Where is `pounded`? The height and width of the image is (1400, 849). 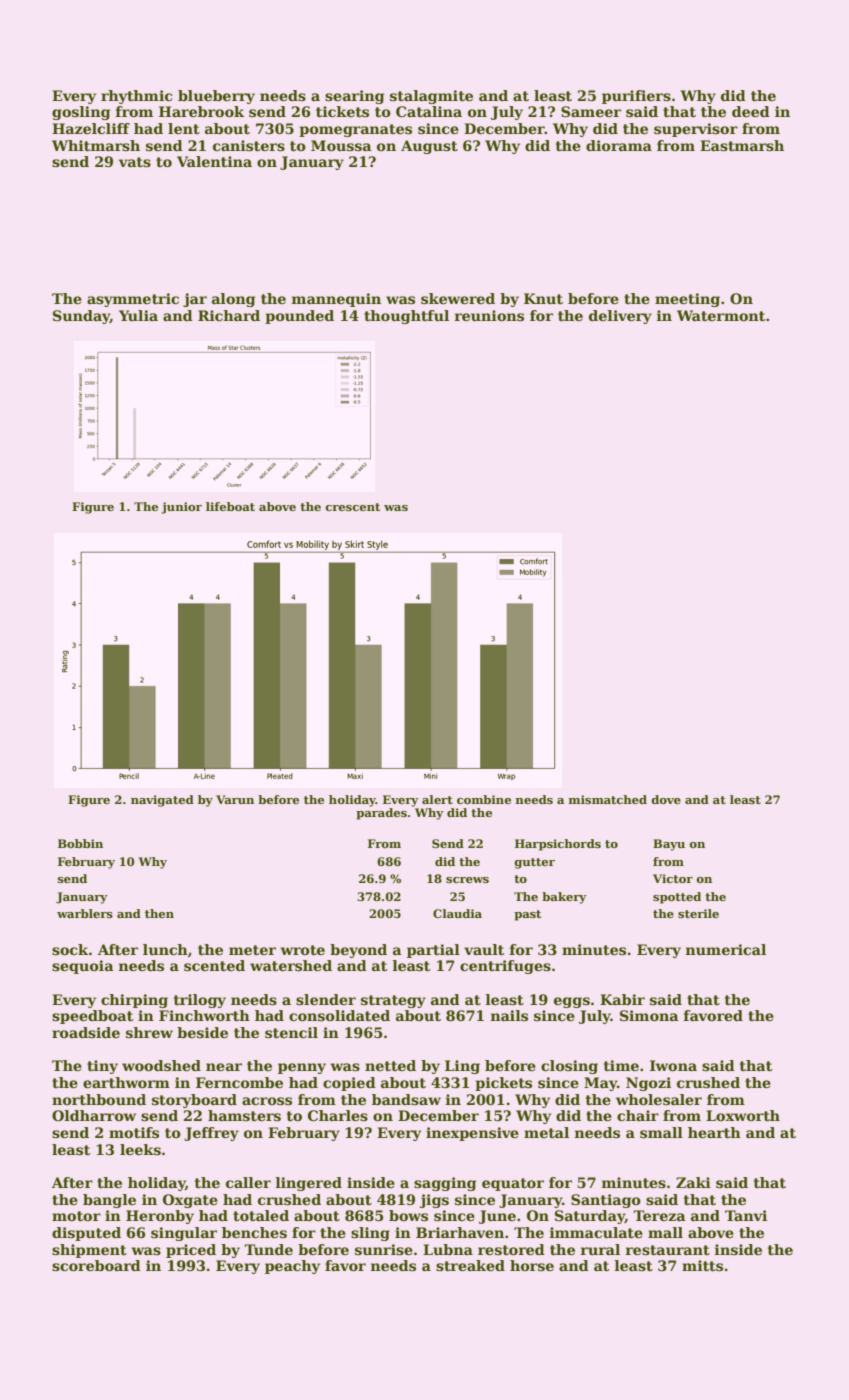
pounded is located at coordinates (299, 317).
